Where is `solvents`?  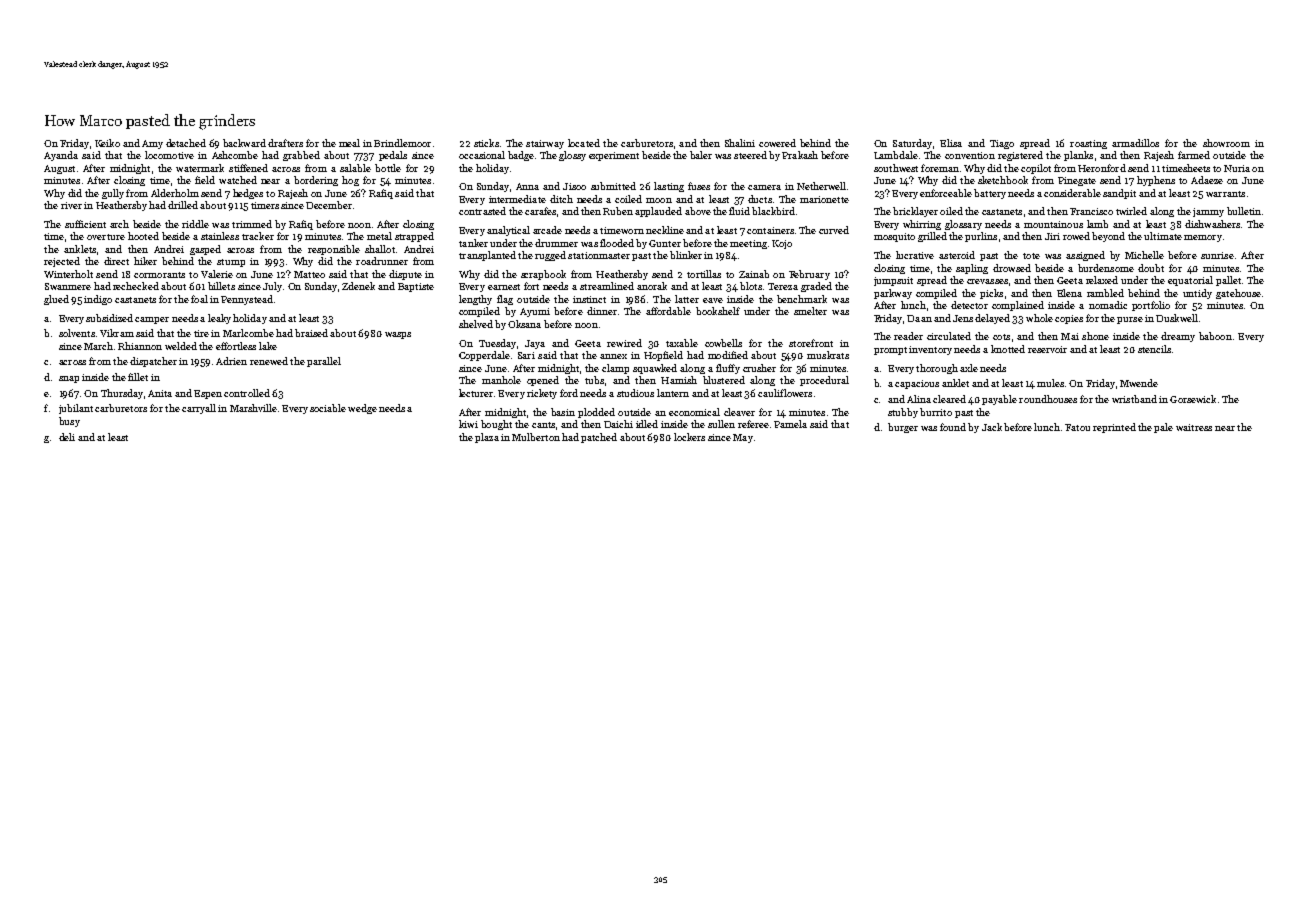 solvents is located at coordinates (77, 333).
